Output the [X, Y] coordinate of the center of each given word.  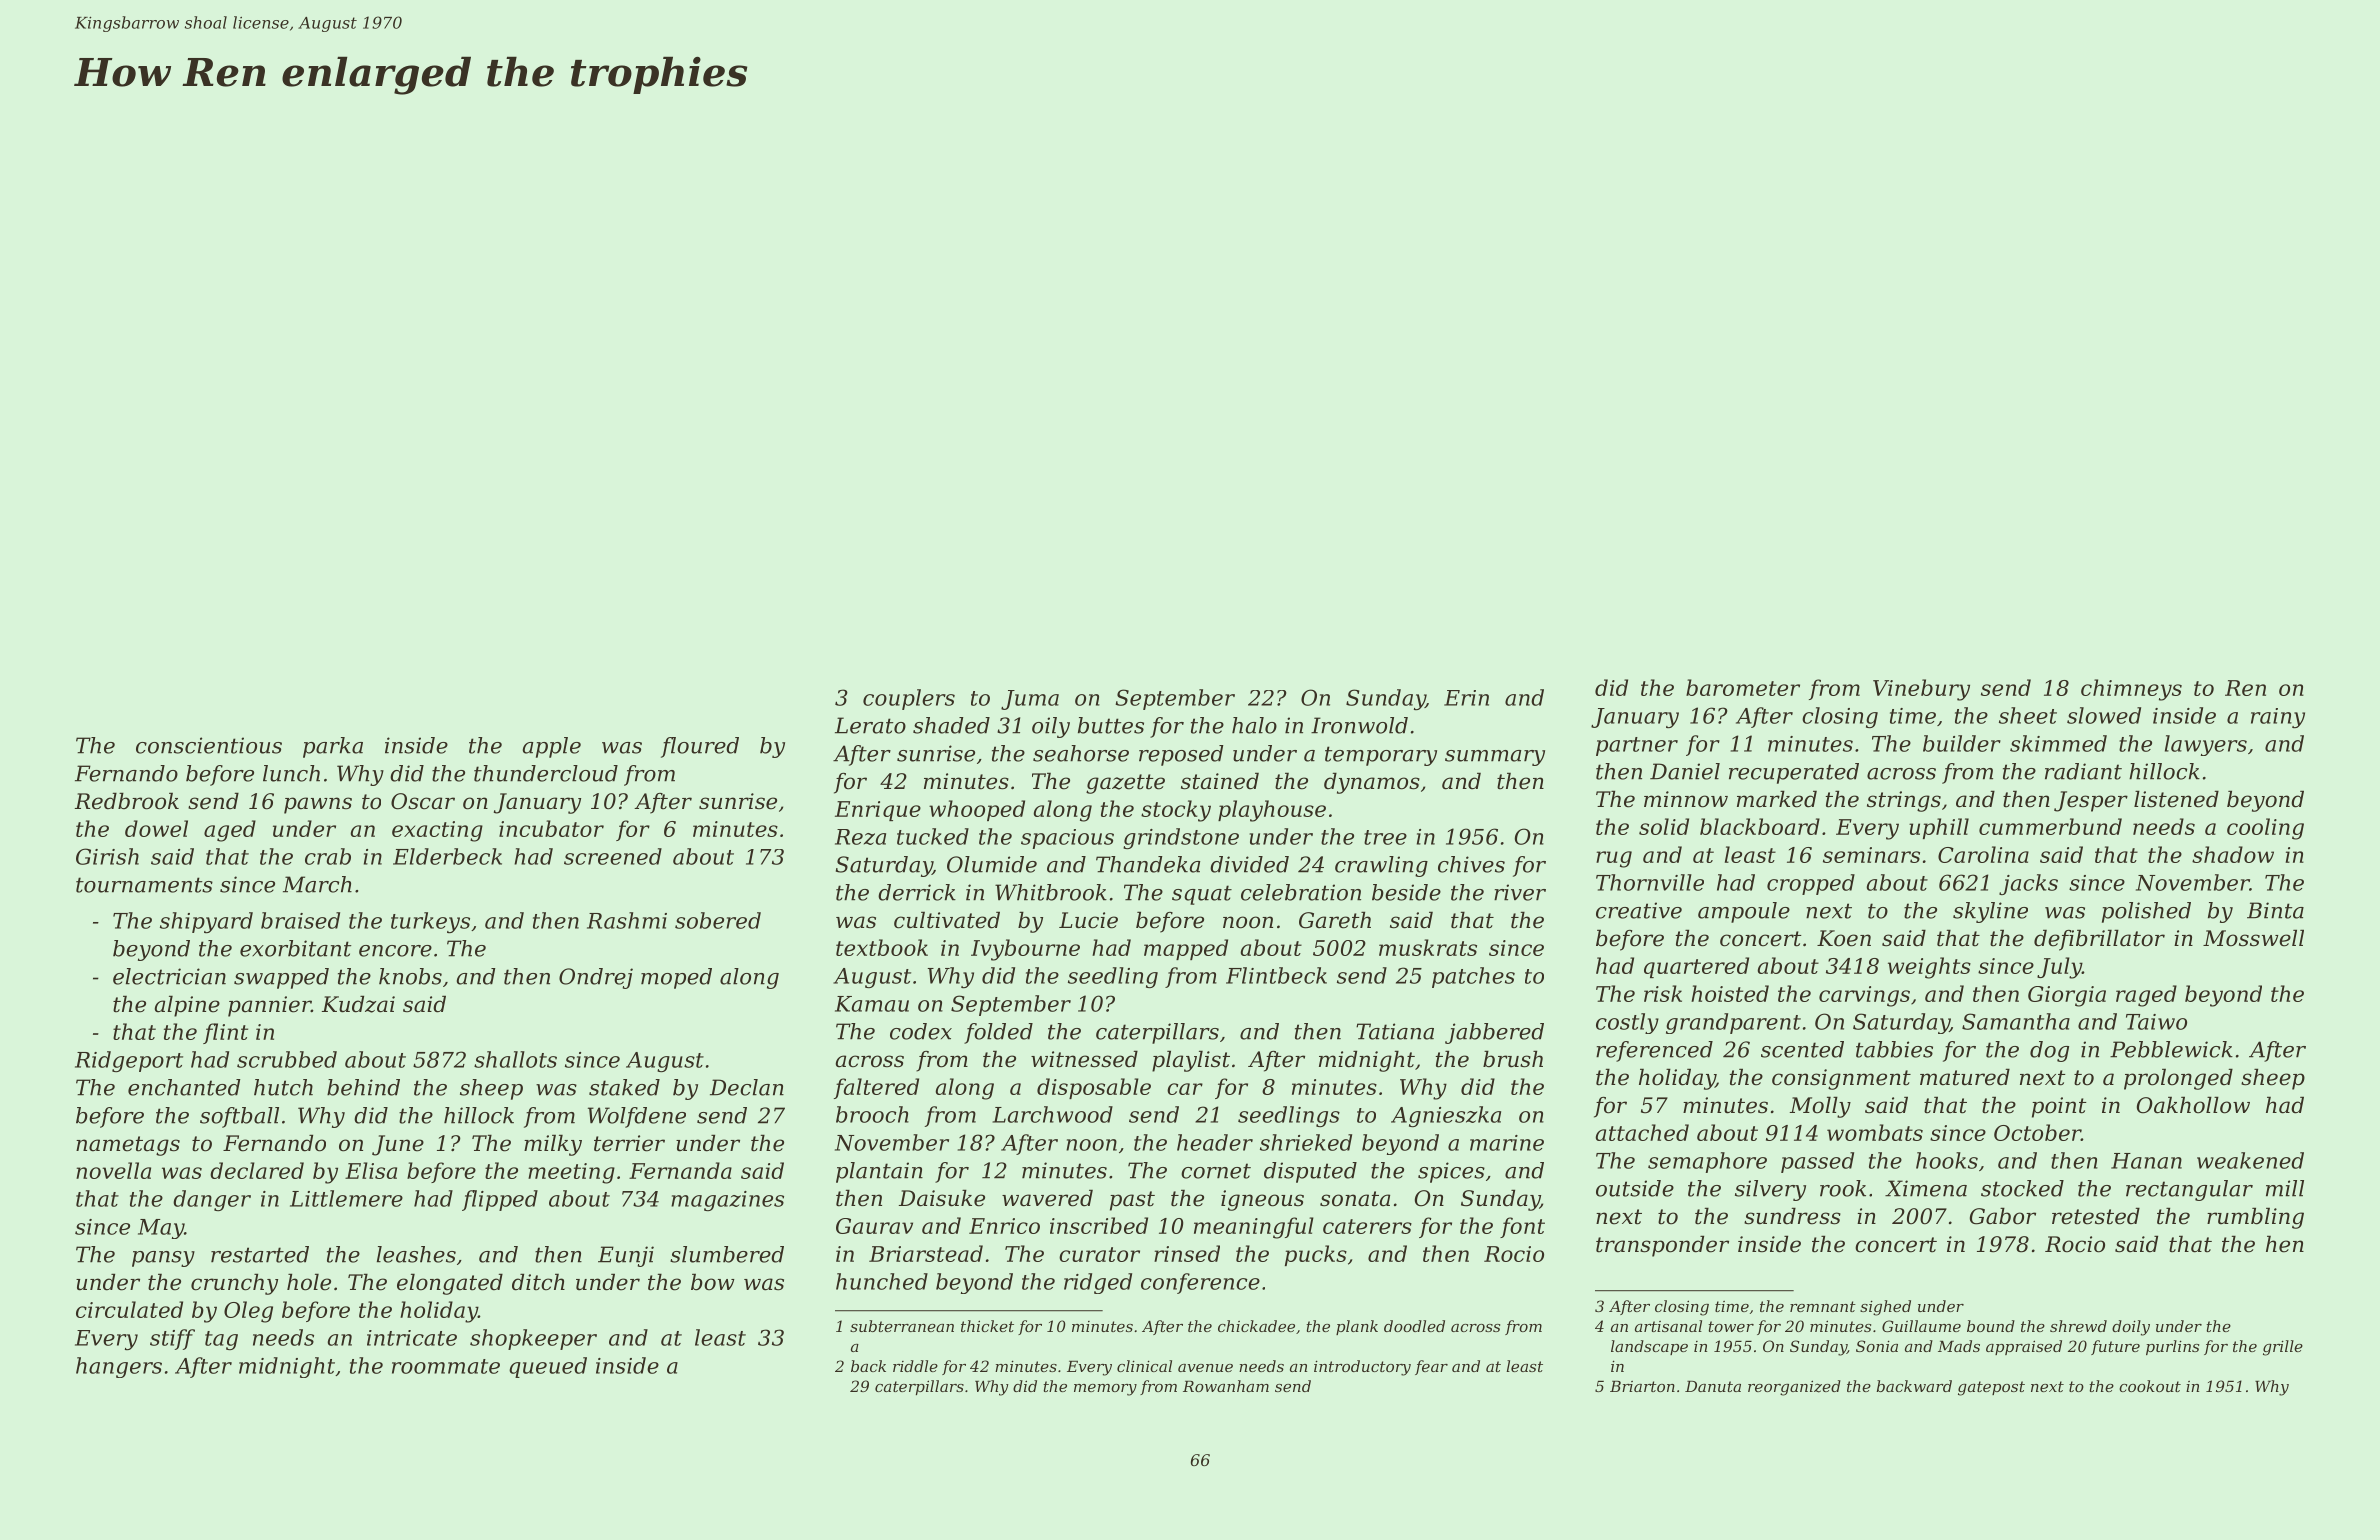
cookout [2150, 1386]
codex [921, 1031]
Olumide [992, 864]
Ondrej [596, 978]
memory [1105, 1390]
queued [548, 1367]
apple [552, 747]
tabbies [1894, 1049]
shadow [2233, 854]
